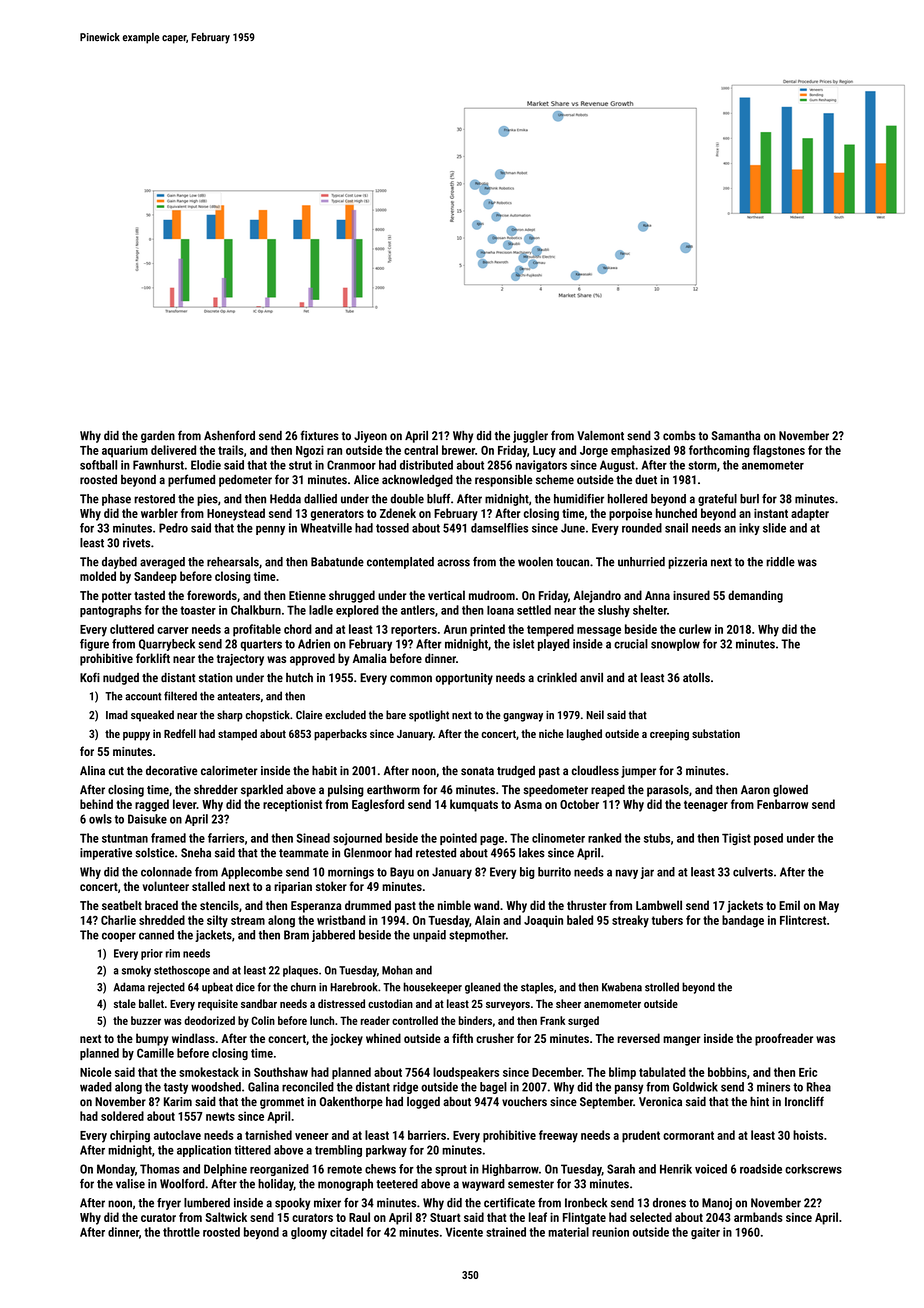 The height and width of the screenshot is (1308, 924). Describe the element at coordinates (696, 678) in the screenshot. I see `atolls` at that location.
